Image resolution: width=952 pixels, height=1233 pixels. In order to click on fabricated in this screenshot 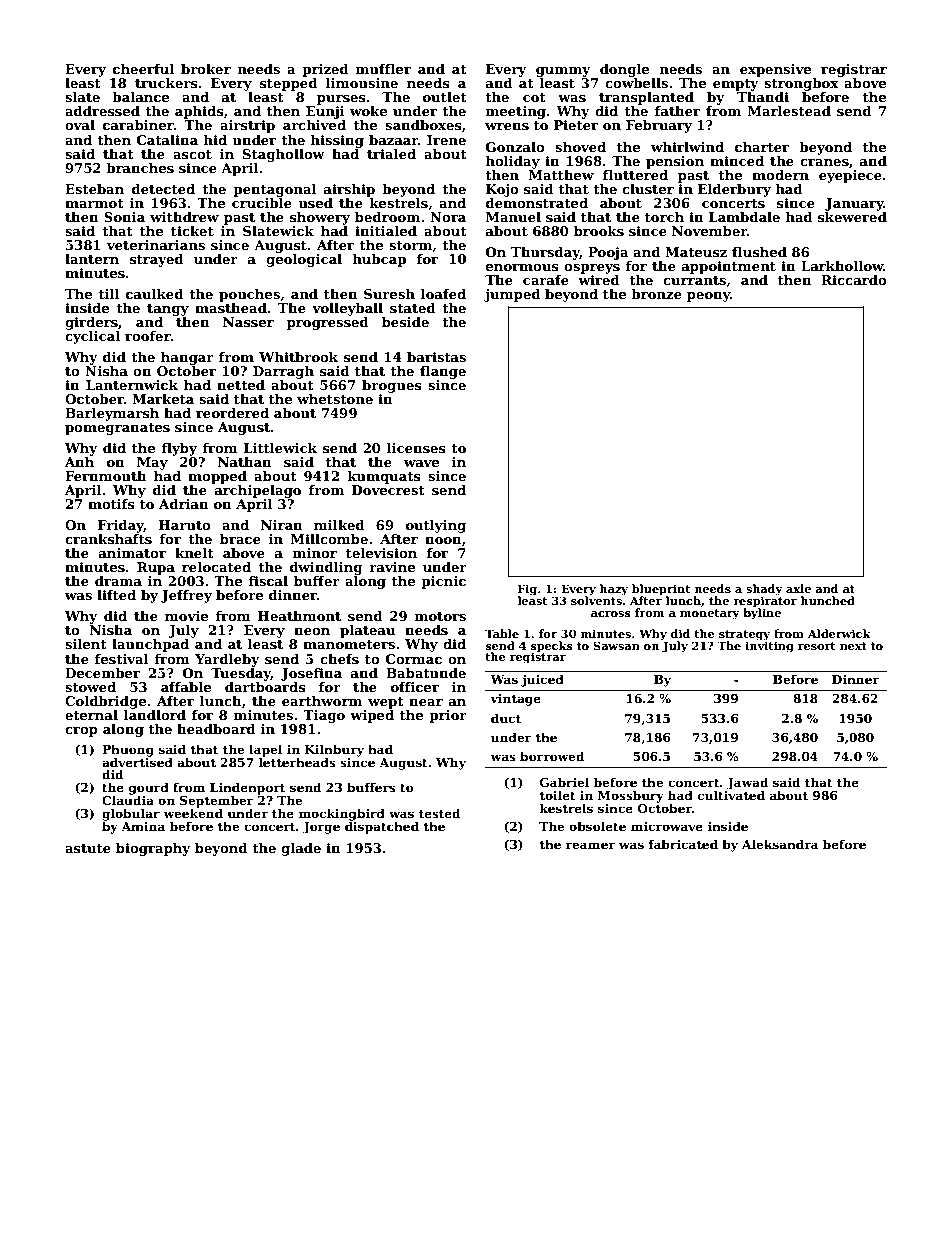, I will do `click(683, 844)`.
